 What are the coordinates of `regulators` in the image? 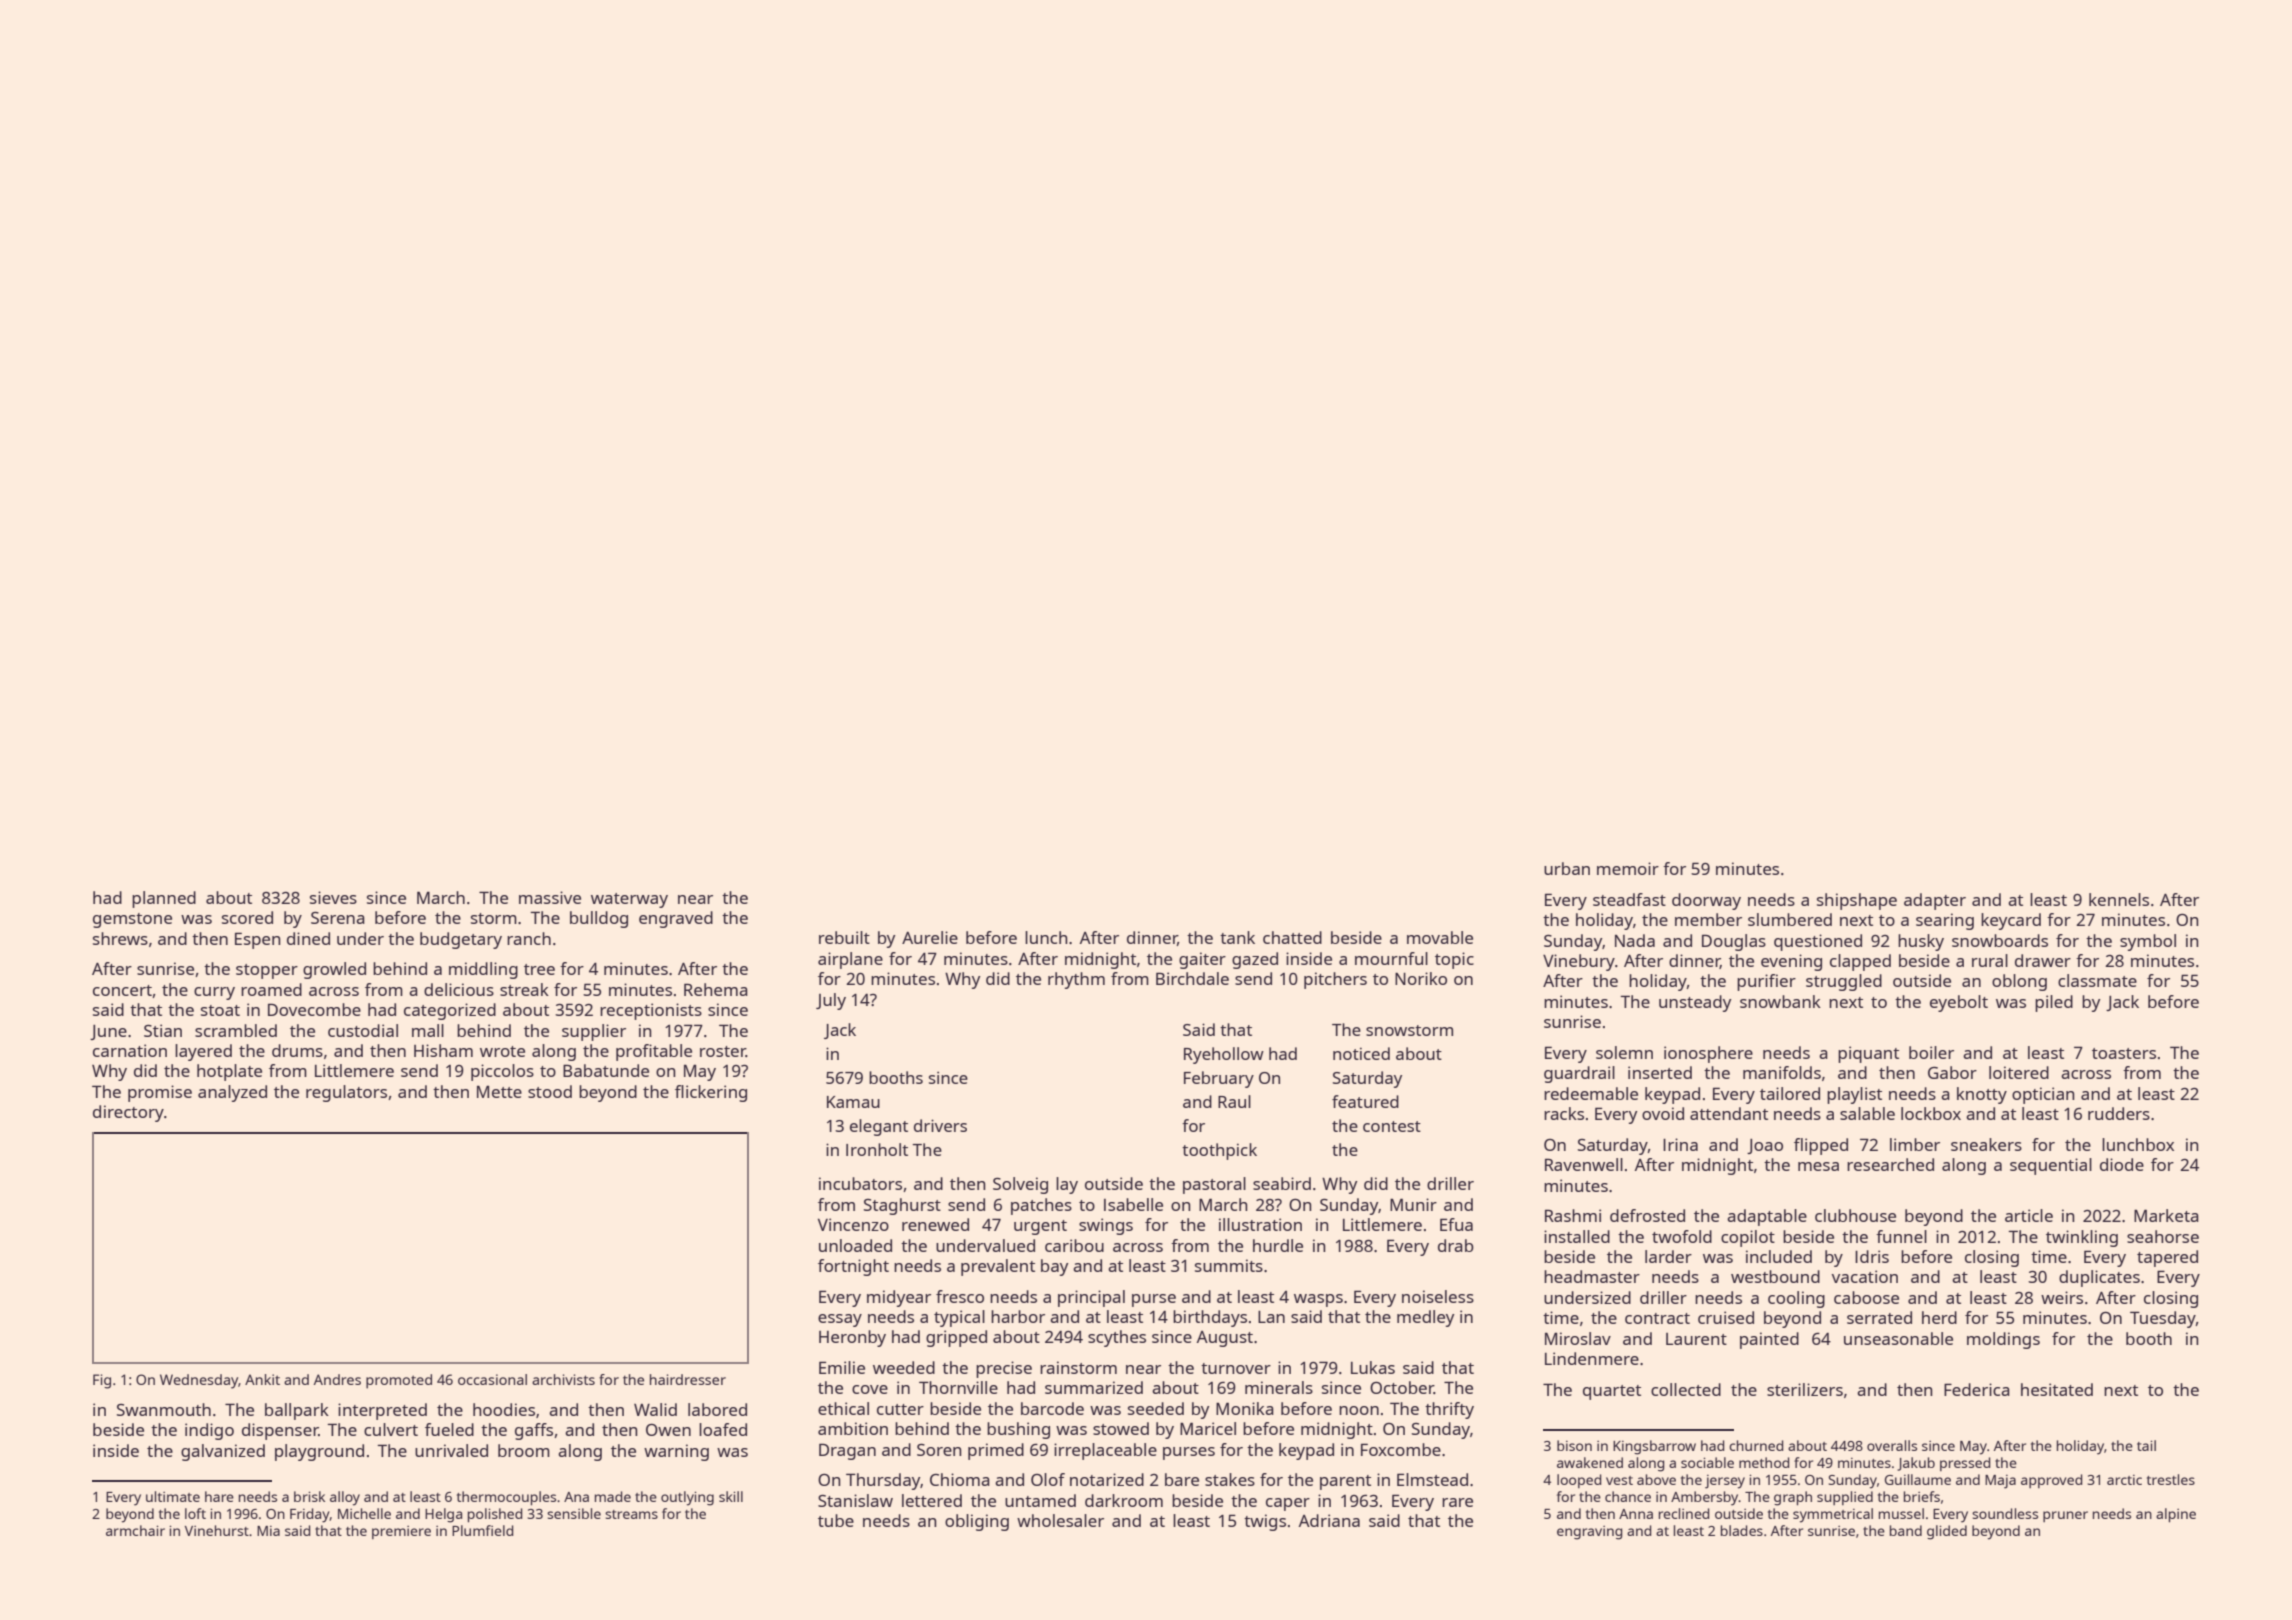 It's located at (346, 1093).
